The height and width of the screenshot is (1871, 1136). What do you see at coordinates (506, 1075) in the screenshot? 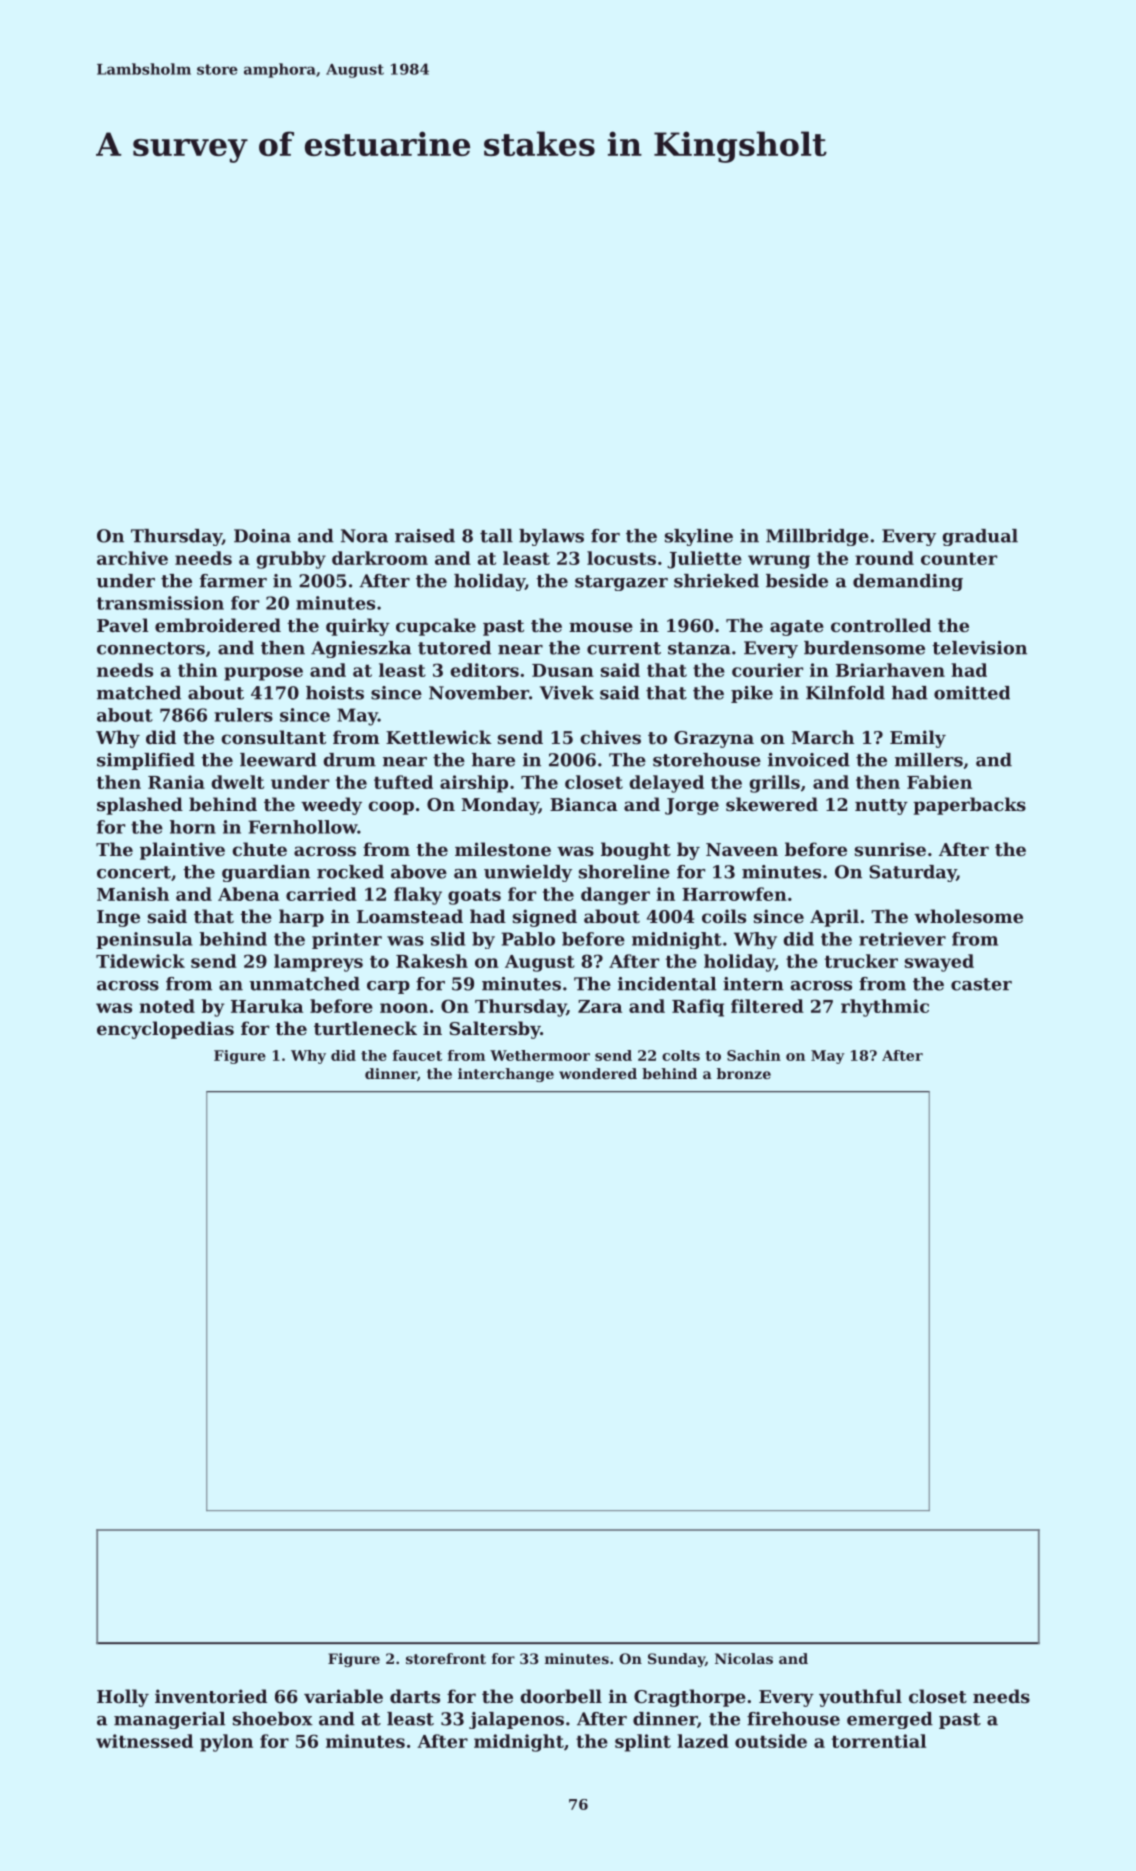
I see `interchange` at bounding box center [506, 1075].
